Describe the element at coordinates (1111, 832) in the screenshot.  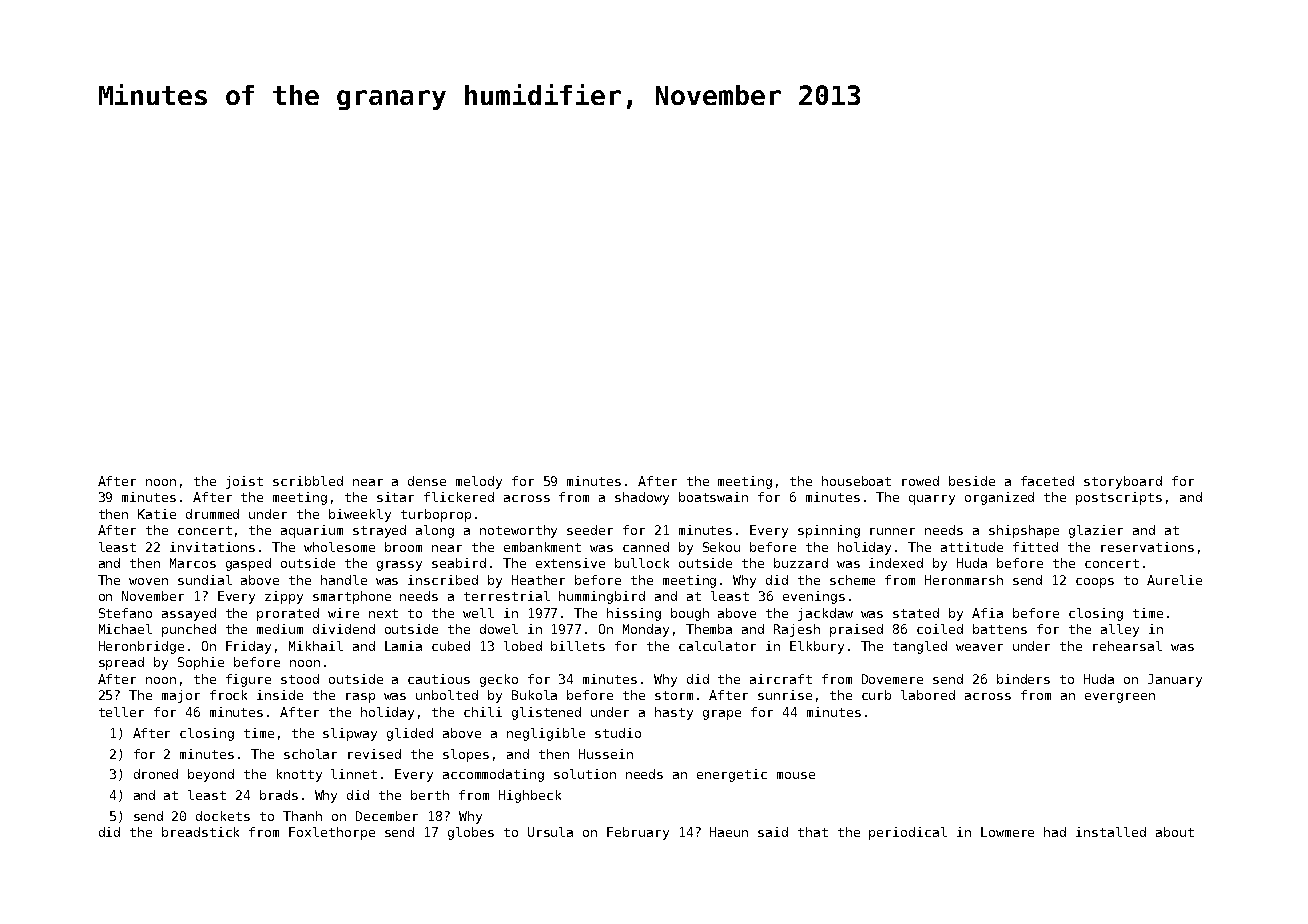
I see `installed` at that location.
